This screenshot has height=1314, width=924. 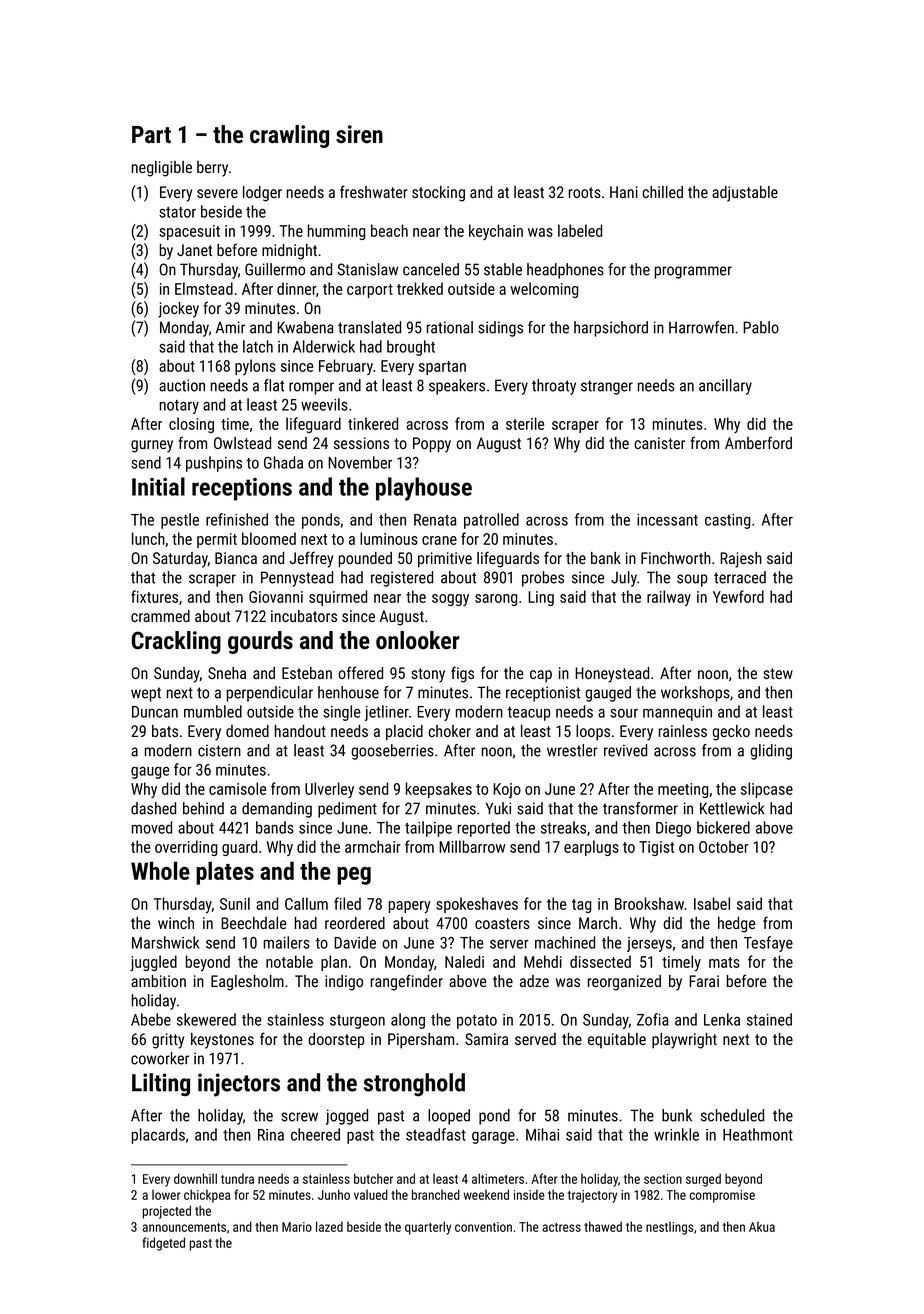 What do you see at coordinates (624, 192) in the screenshot?
I see `Hani` at bounding box center [624, 192].
